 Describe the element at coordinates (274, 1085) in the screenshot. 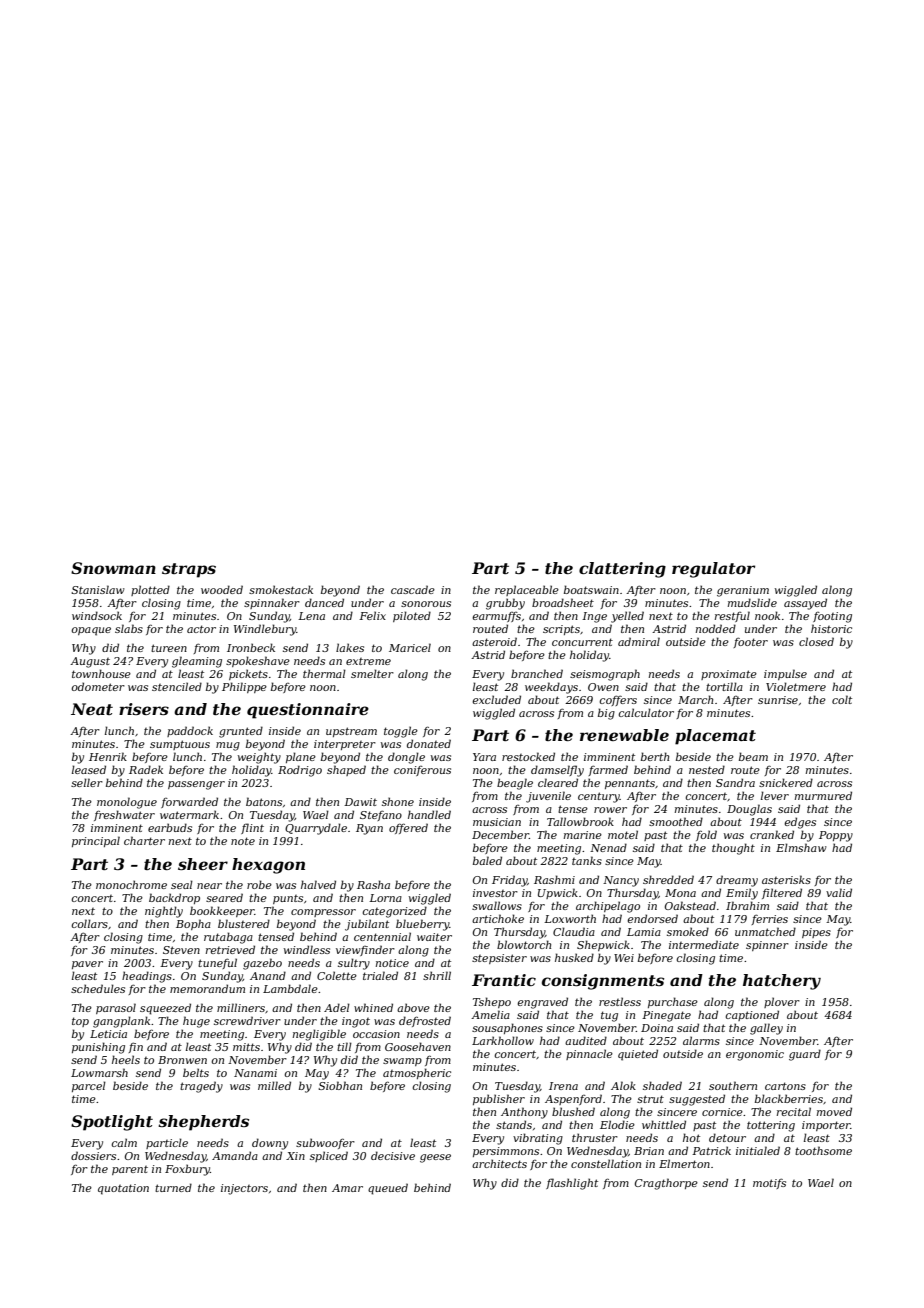

I see `milled` at that location.
